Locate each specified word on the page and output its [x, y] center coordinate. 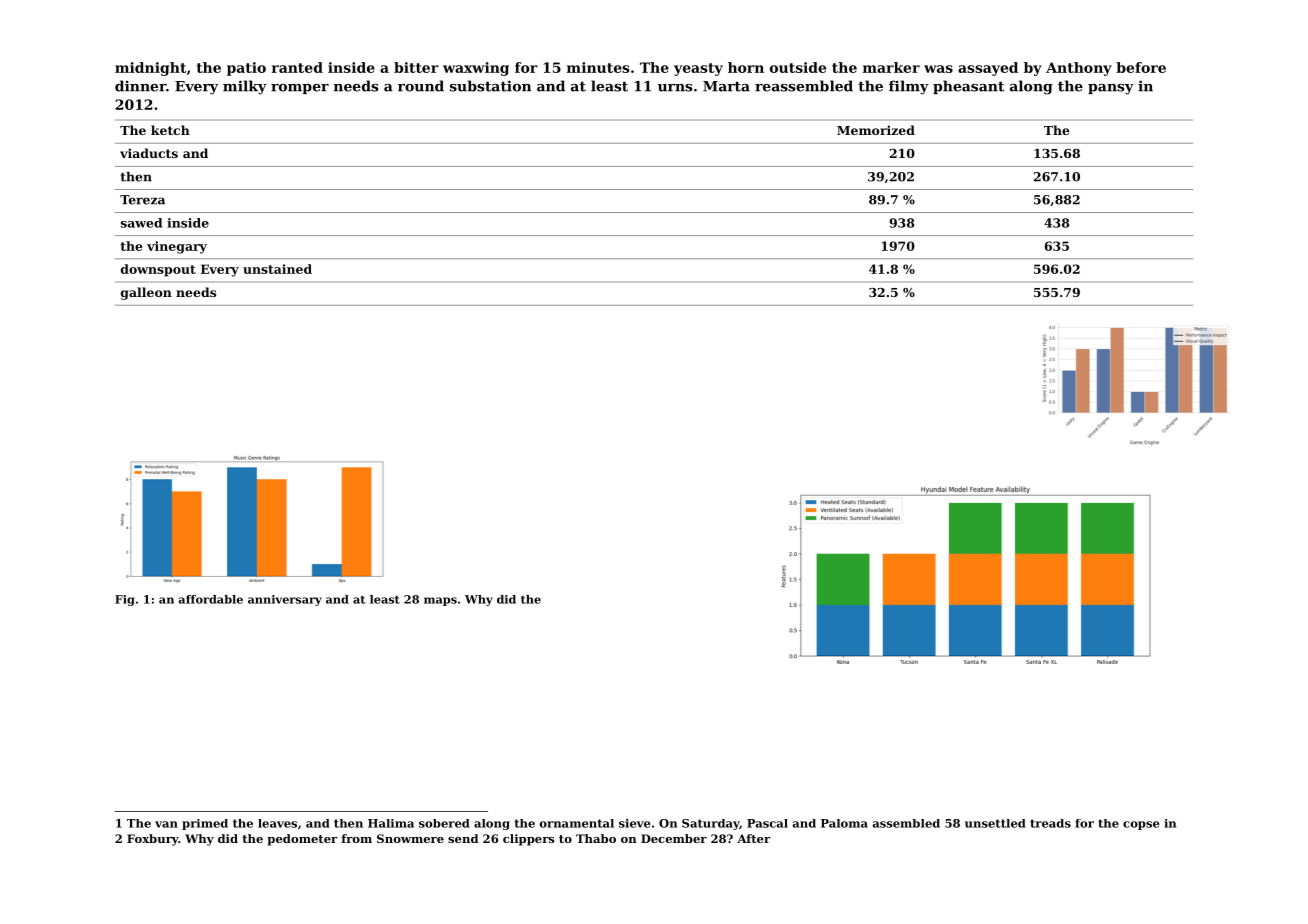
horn [746, 67]
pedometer [302, 840]
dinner [140, 86]
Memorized [876, 130]
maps [440, 601]
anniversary [285, 600]
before [1141, 67]
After [753, 838]
